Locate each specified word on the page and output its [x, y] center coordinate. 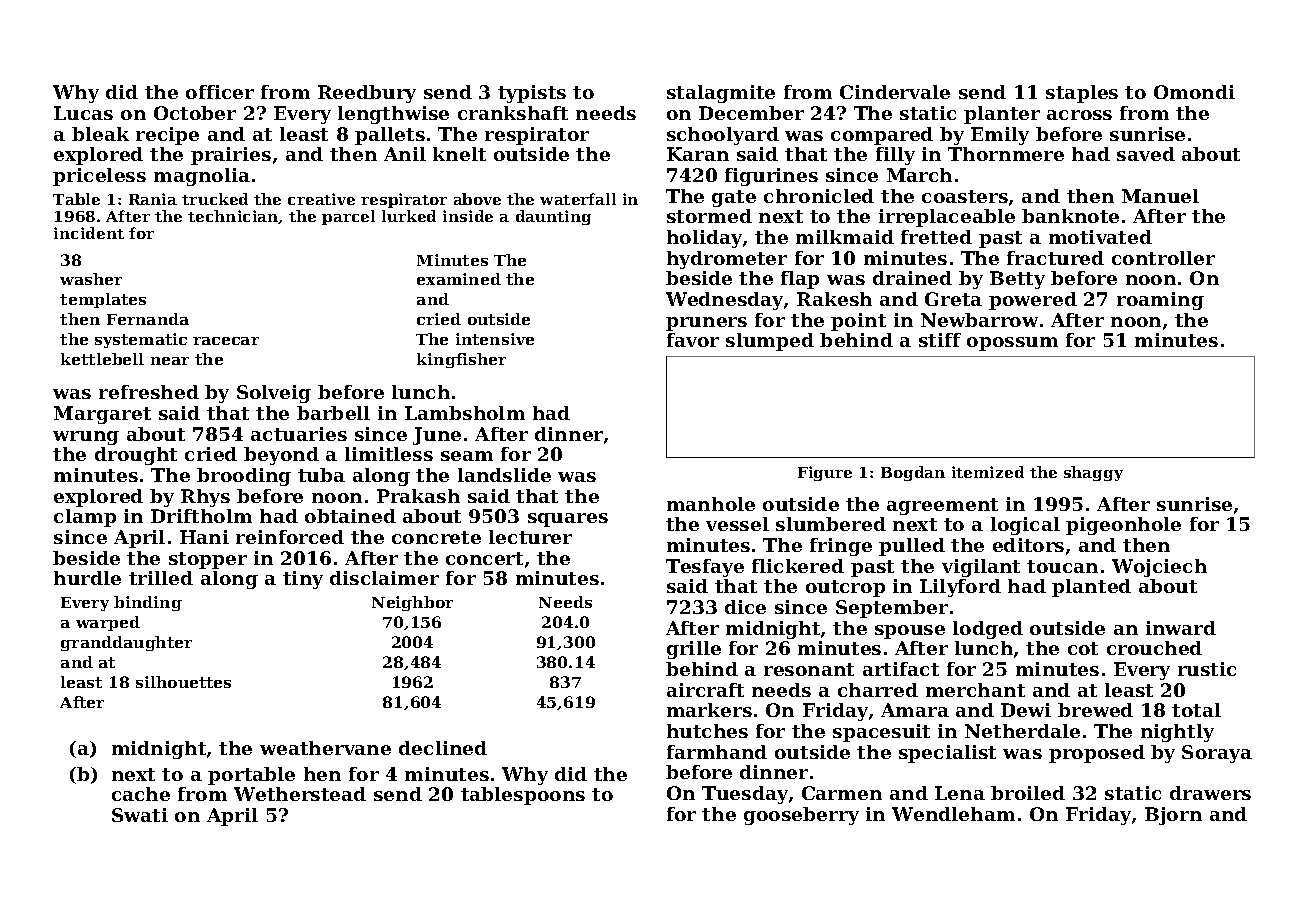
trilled [161, 578]
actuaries [299, 434]
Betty [1017, 280]
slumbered [831, 524]
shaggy [1093, 473]
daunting [553, 217]
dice [745, 607]
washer [91, 279]
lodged [988, 630]
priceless [99, 177]
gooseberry [801, 816]
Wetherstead [300, 794]
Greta [953, 299]
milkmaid [845, 237]
